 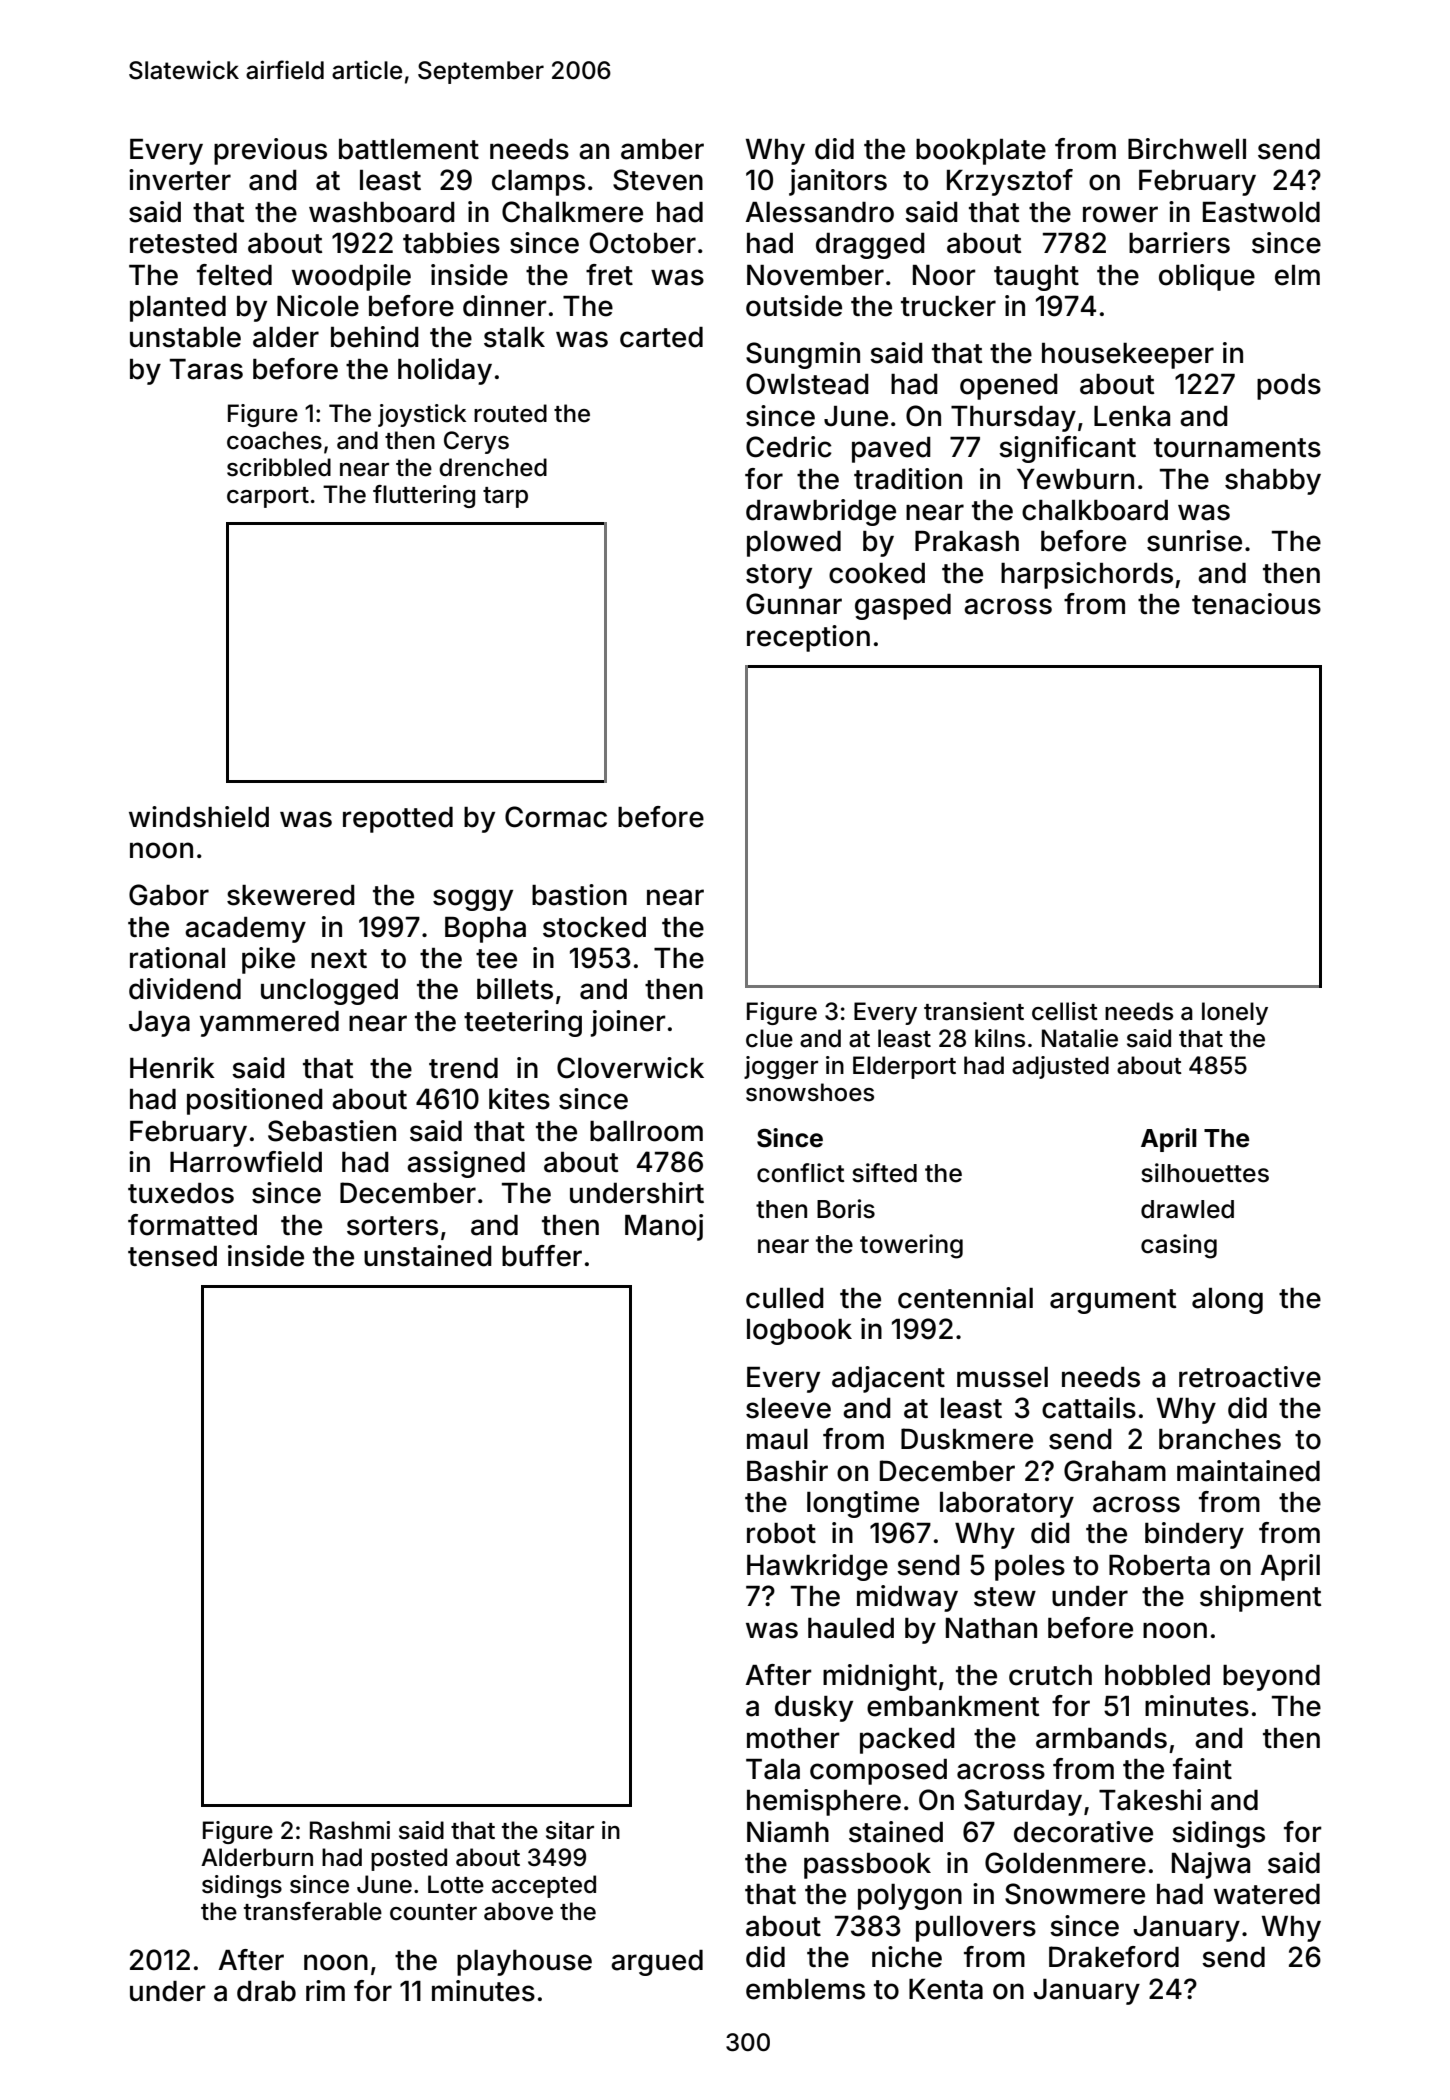 I want to click on Tala, so click(x=773, y=1769).
